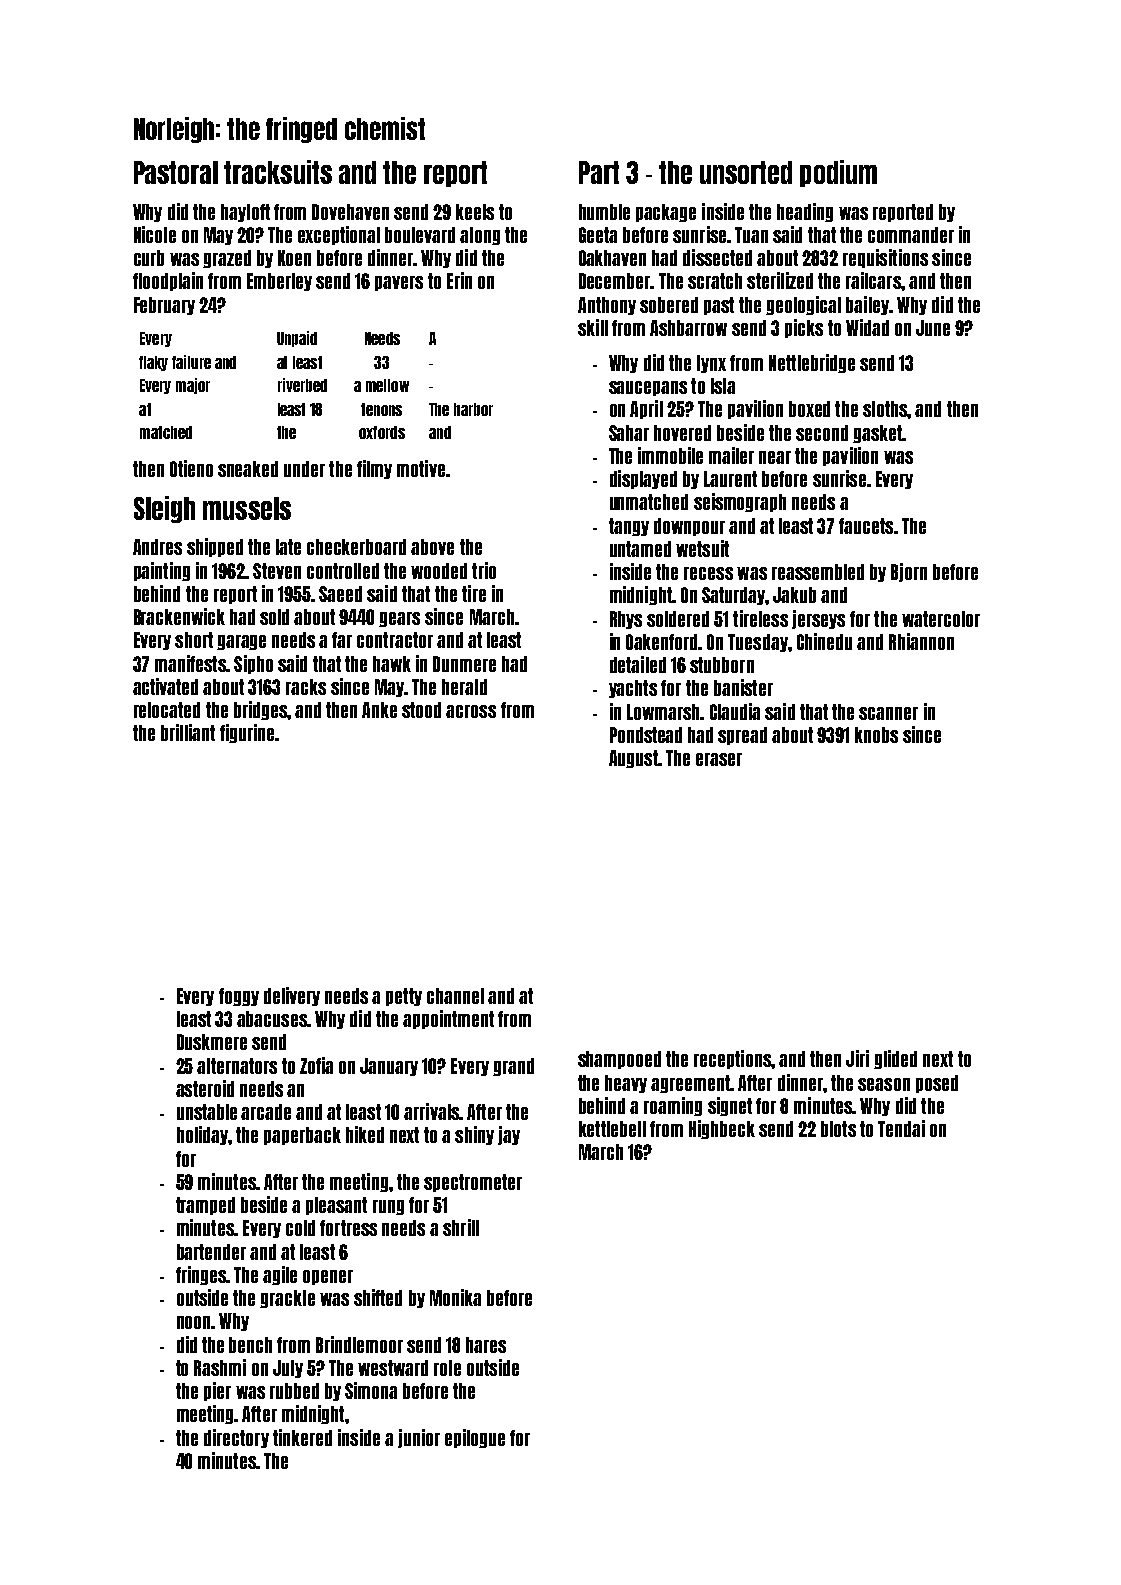  Describe the element at coordinates (876, 735) in the image. I see `knobs` at that location.
